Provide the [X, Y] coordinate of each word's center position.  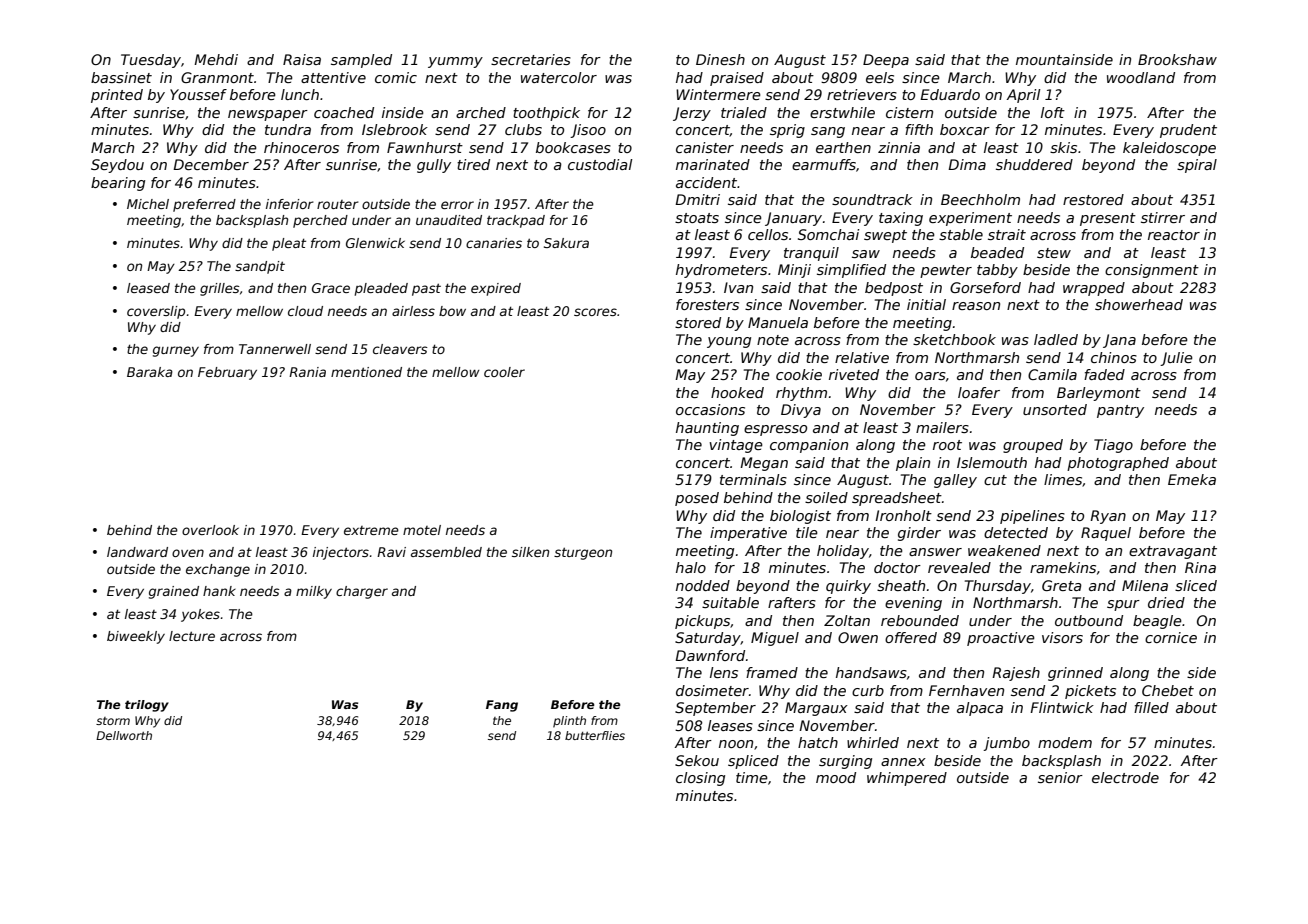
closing [700, 779]
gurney [176, 351]
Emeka [1192, 479]
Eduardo [950, 94]
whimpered [907, 779]
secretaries [531, 59]
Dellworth [124, 735]
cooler [504, 372]
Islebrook [395, 129]
